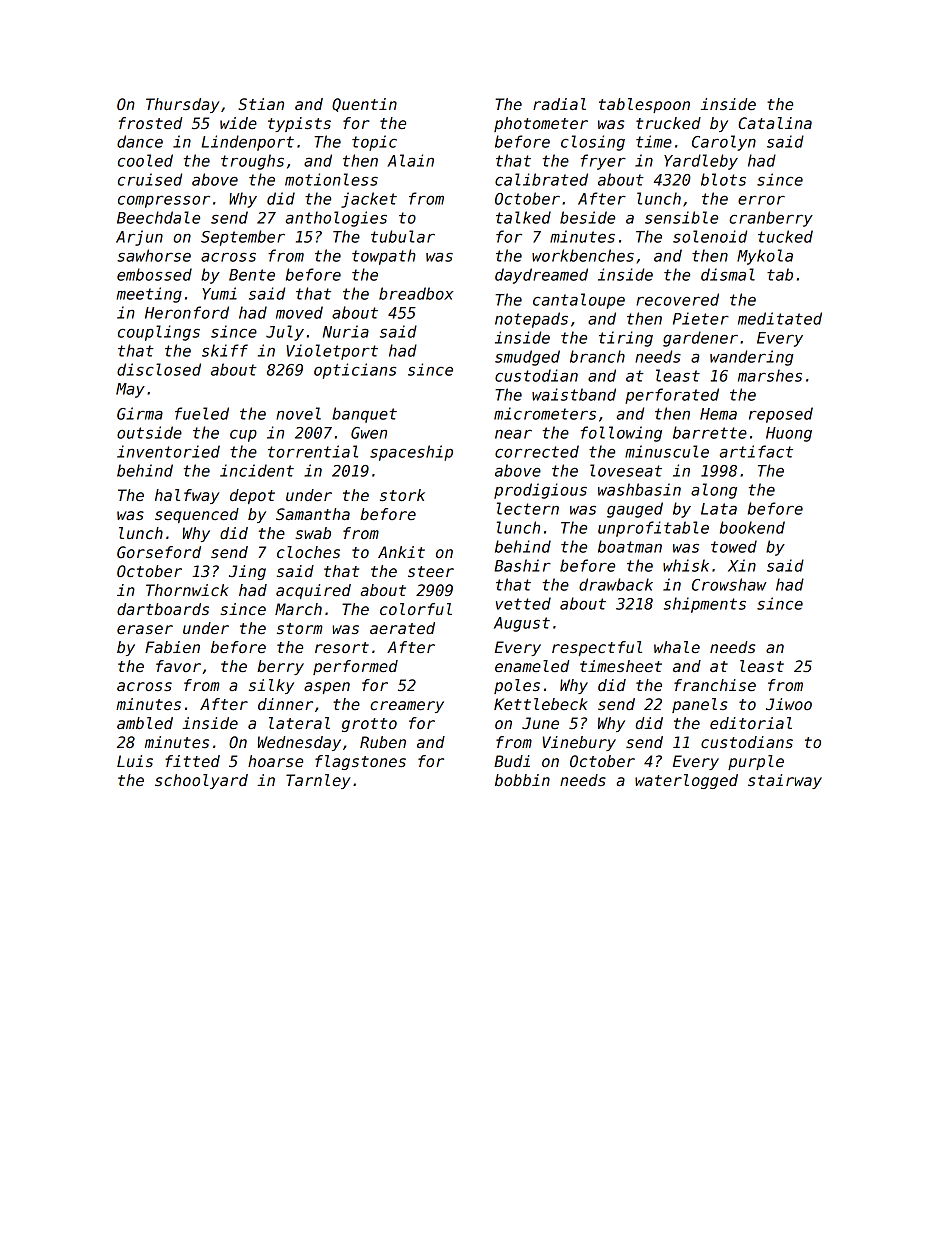  What do you see at coordinates (159, 333) in the screenshot?
I see `couplings` at bounding box center [159, 333].
